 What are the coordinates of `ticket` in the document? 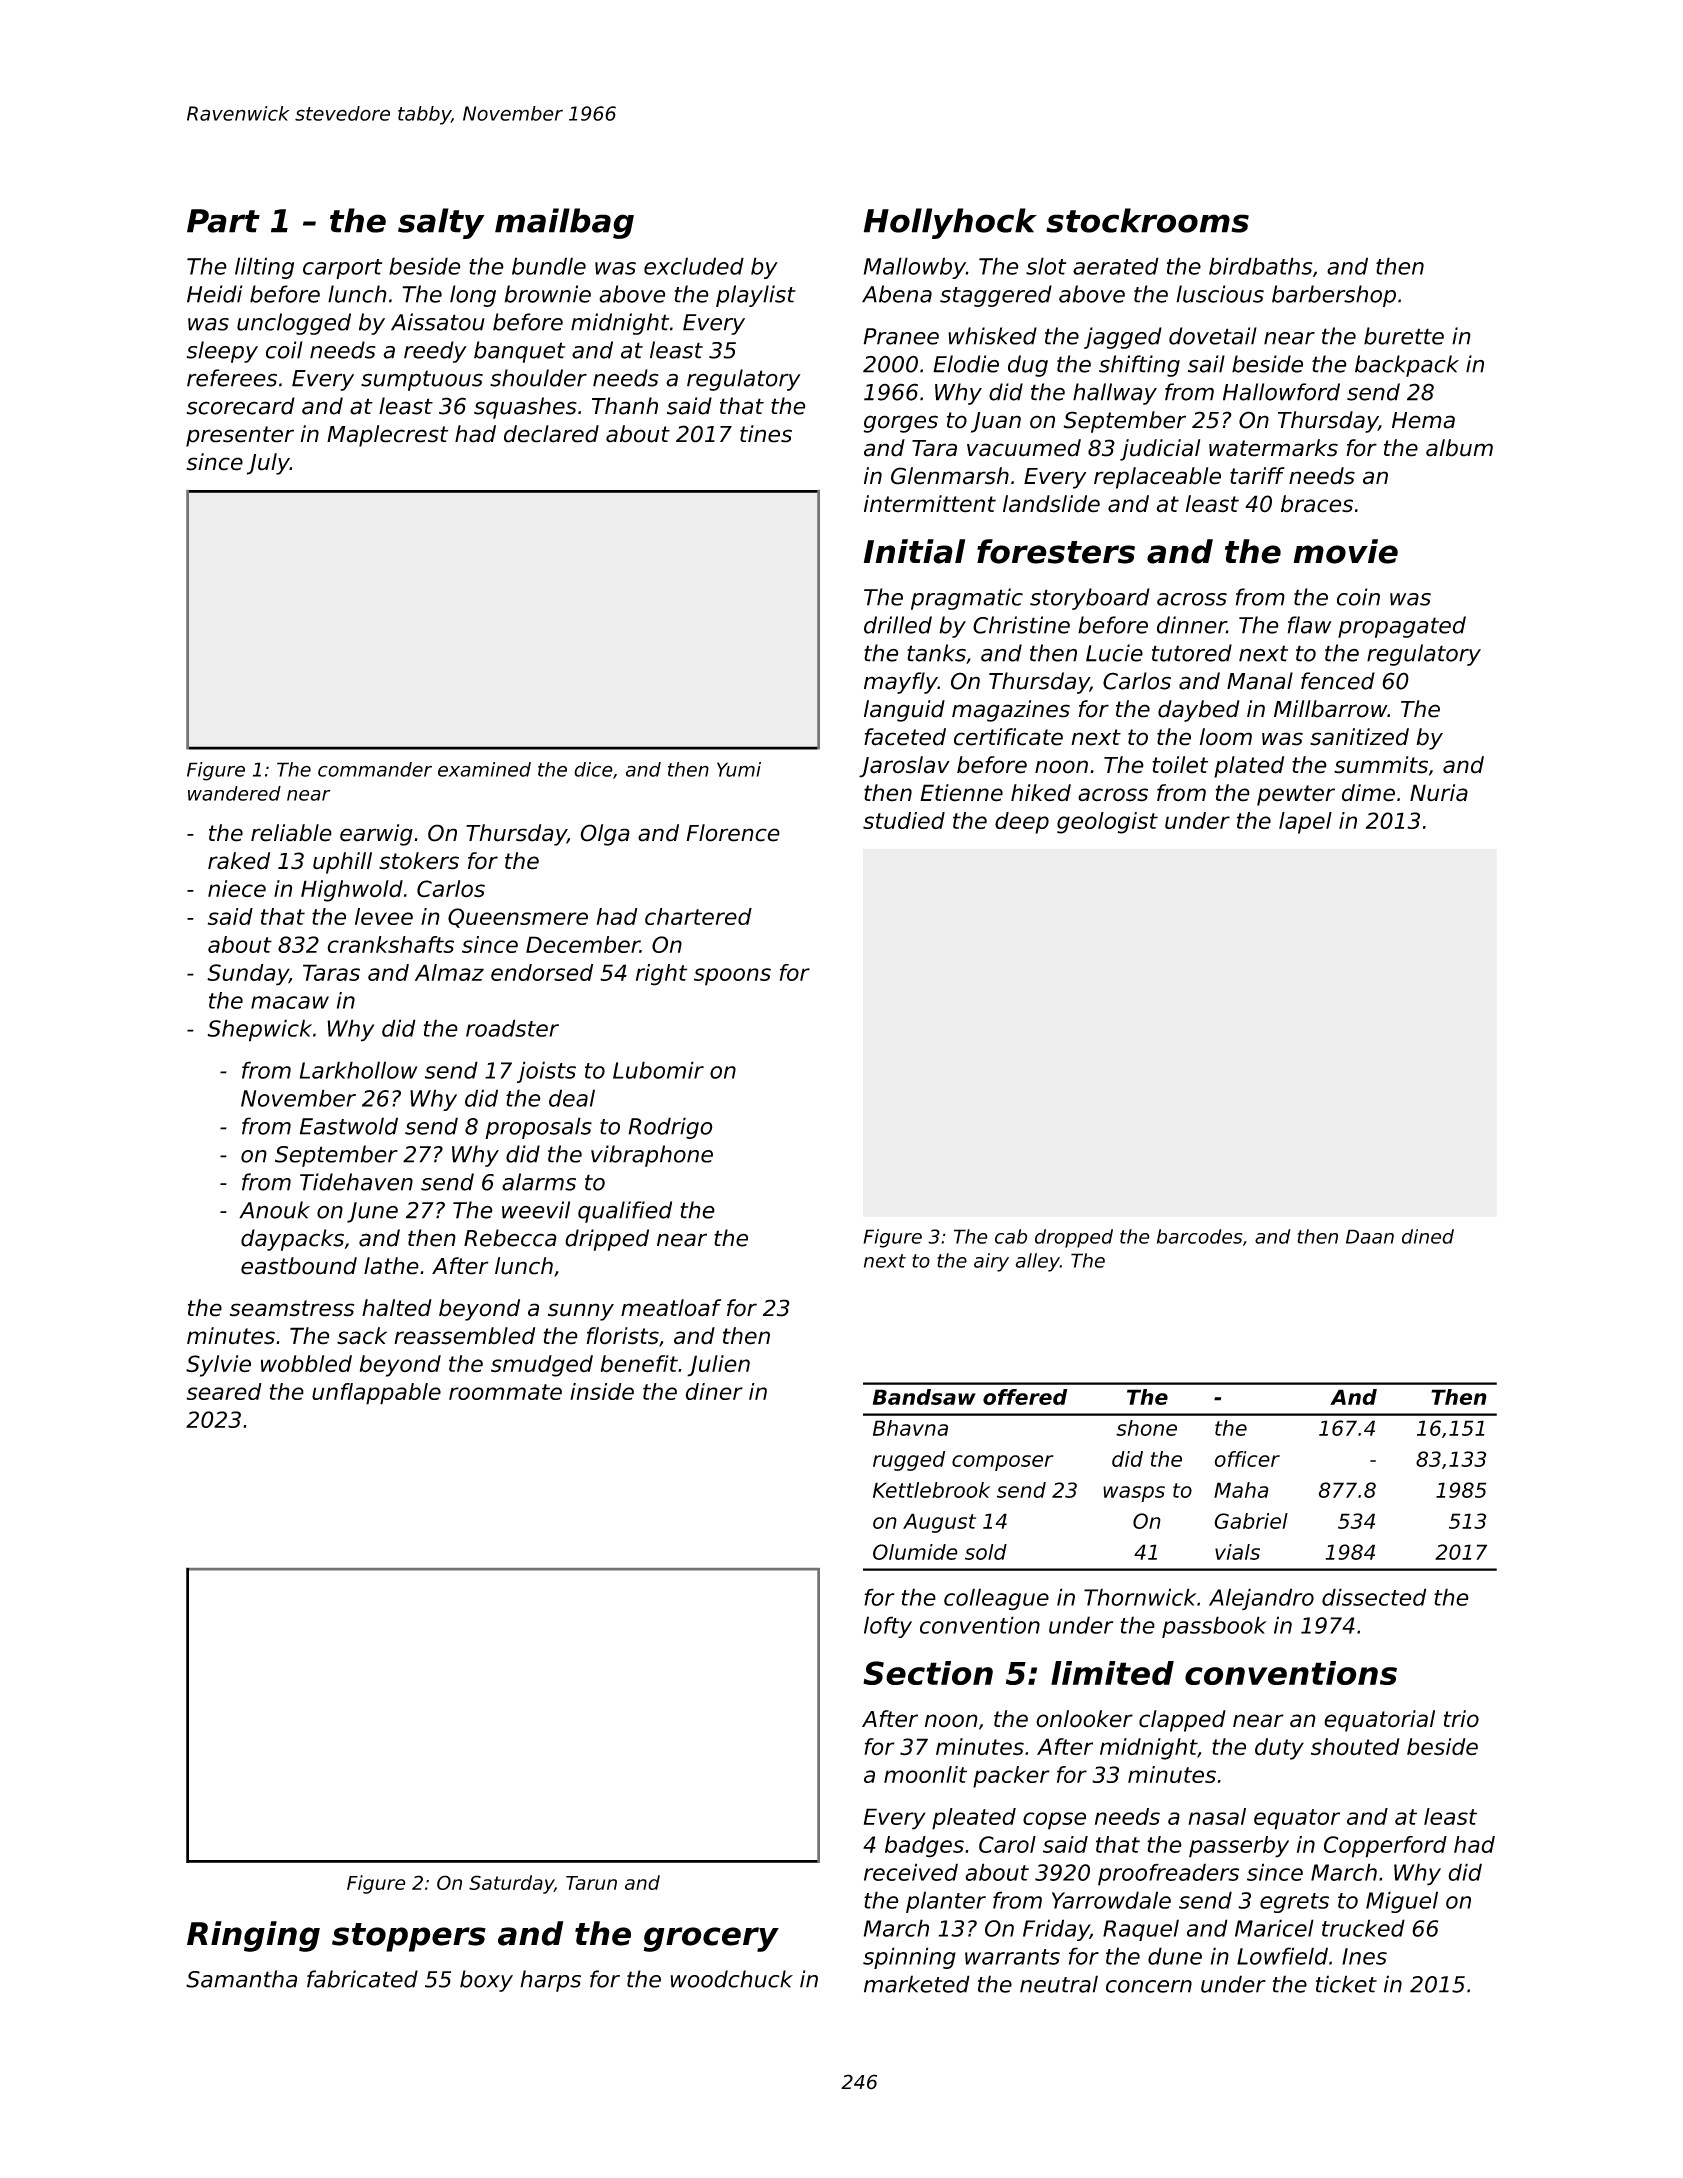 It's located at (1346, 1984).
